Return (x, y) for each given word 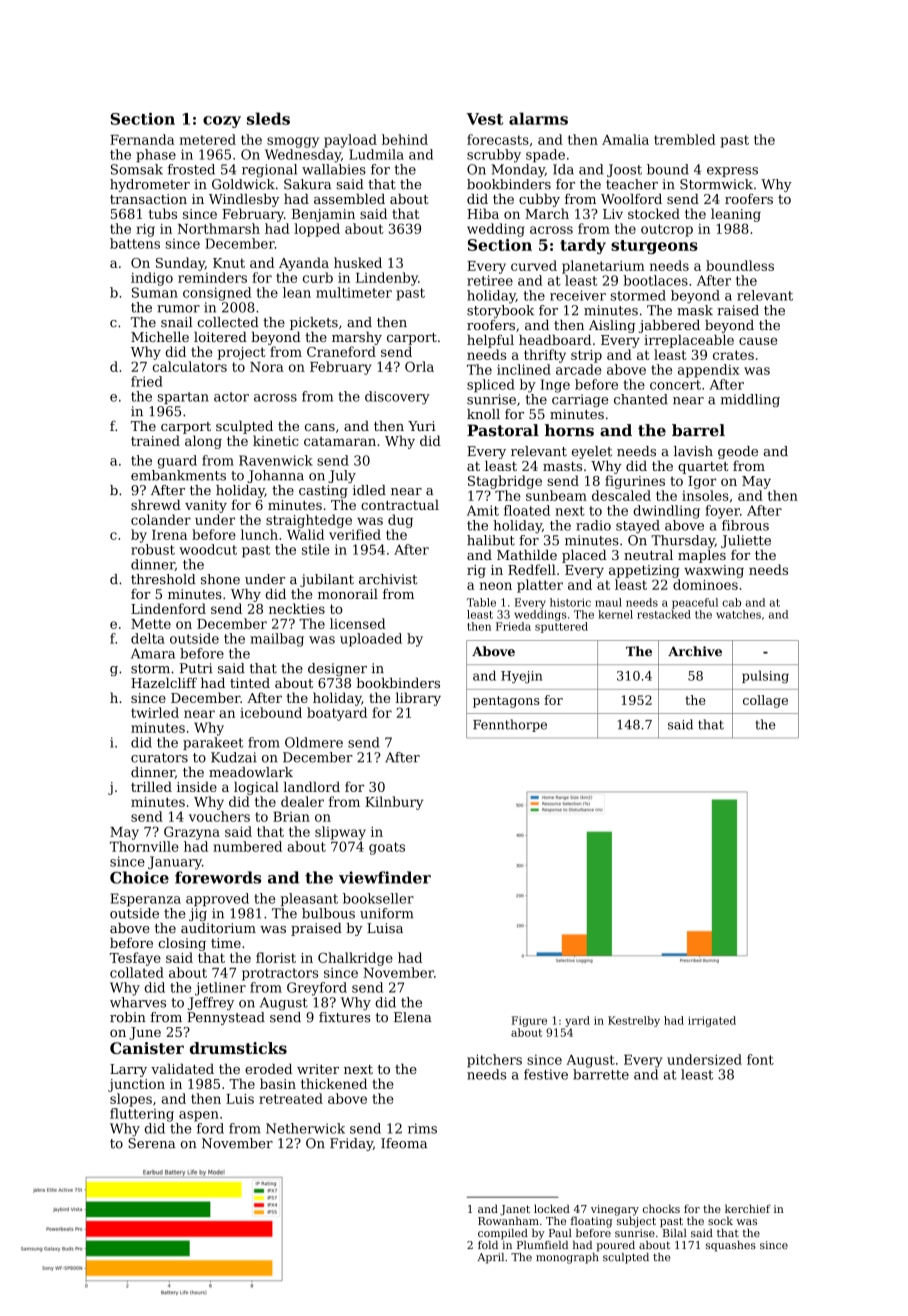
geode (738, 452)
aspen (199, 1116)
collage (765, 701)
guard (177, 462)
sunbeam (556, 495)
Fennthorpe (510, 725)
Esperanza (145, 899)
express (732, 172)
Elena (413, 1017)
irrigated (712, 1021)
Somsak (137, 169)
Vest (484, 119)
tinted (250, 682)
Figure (529, 1021)
